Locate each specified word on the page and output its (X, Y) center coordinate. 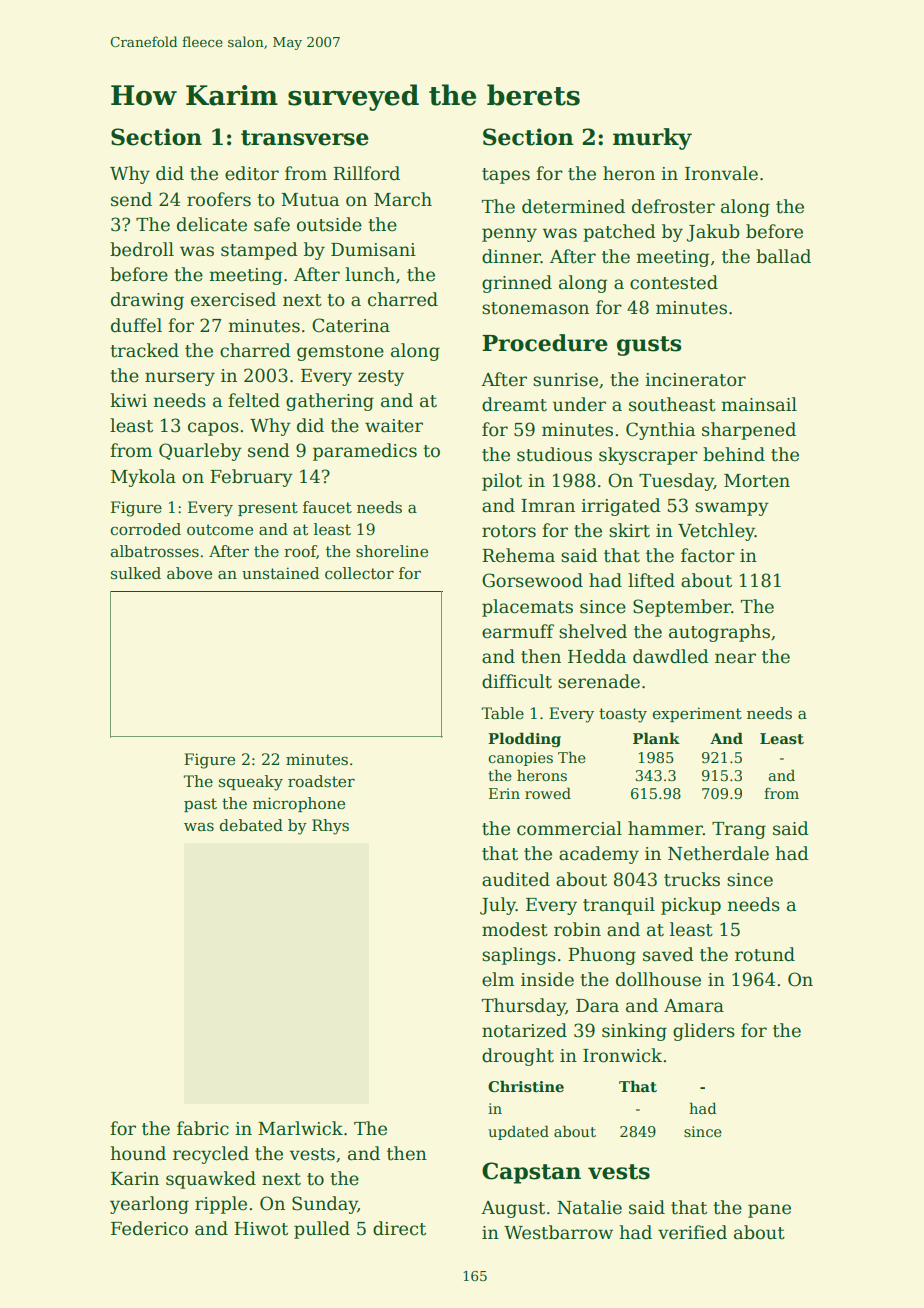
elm (498, 979)
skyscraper (648, 456)
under (579, 404)
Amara (694, 1006)
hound (138, 1153)
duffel (136, 325)
